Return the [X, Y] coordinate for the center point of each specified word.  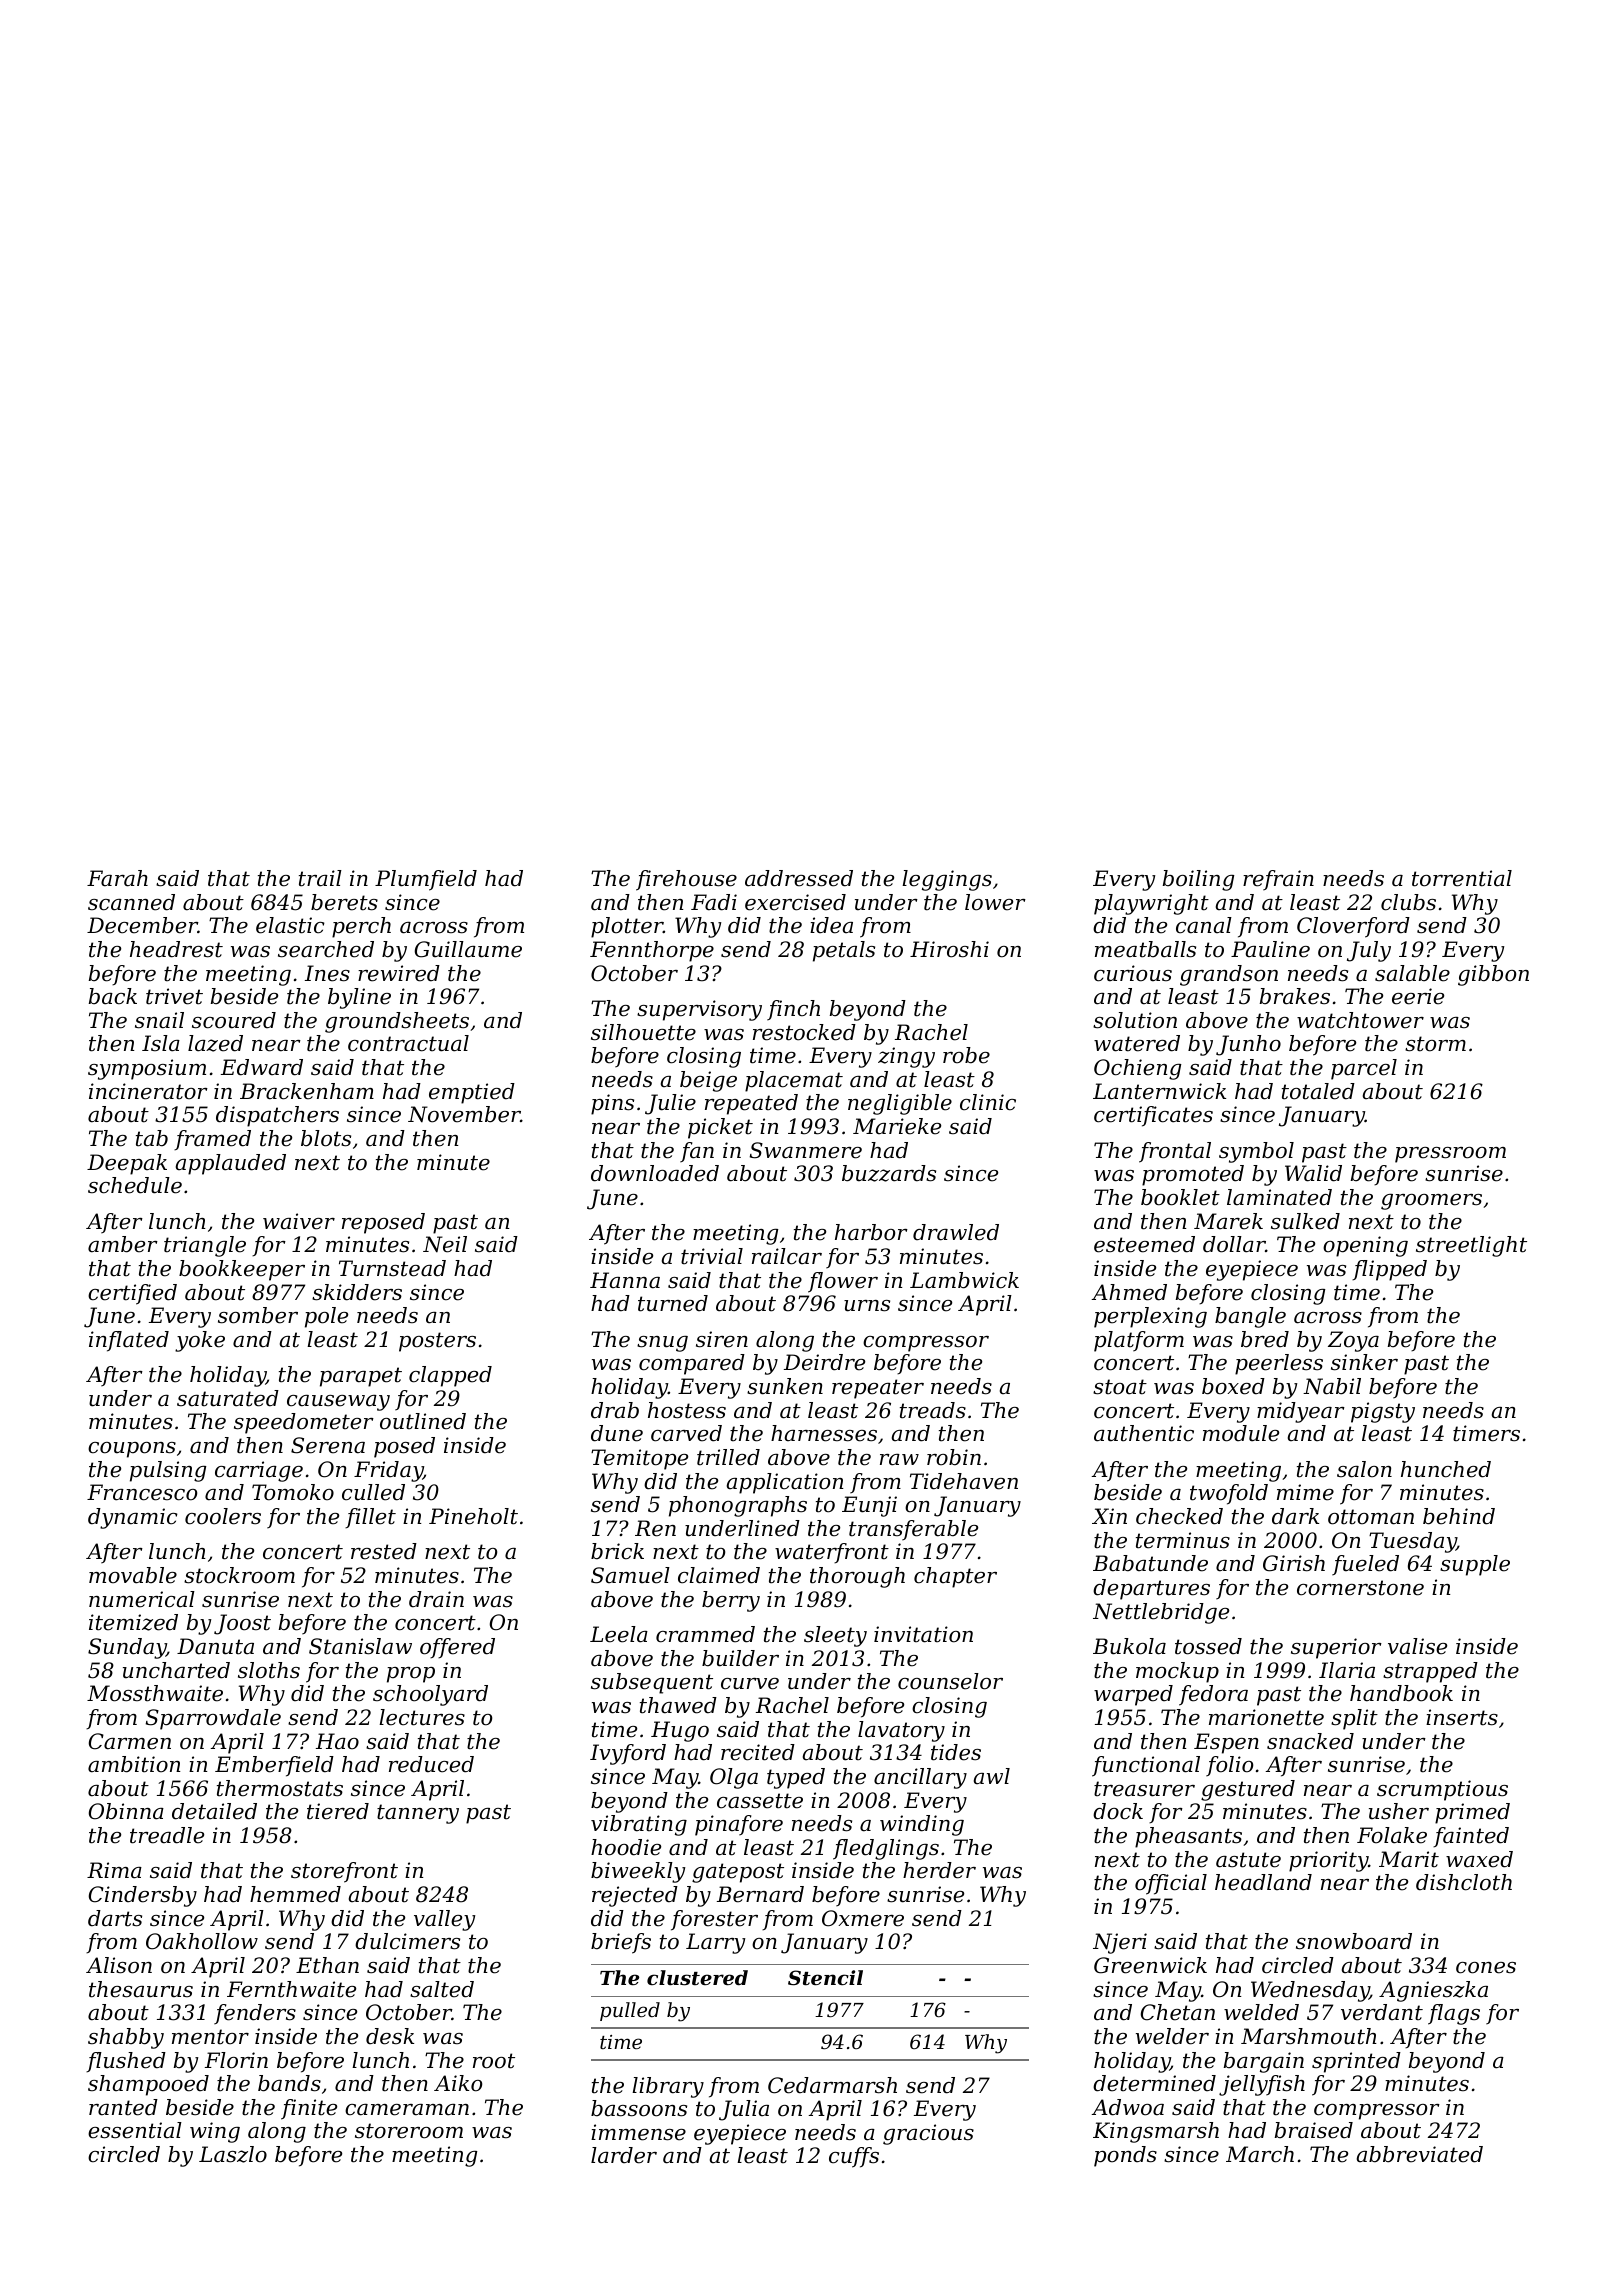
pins [612, 1104]
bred [1265, 1339]
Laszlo [233, 2154]
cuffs [854, 2157]
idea [831, 925]
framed [212, 1140]
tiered [338, 1811]
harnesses [824, 1433]
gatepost [738, 1873]
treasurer [1144, 1789]
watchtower [1360, 1020]
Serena [328, 1445]
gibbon [1493, 975]
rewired [399, 973]
